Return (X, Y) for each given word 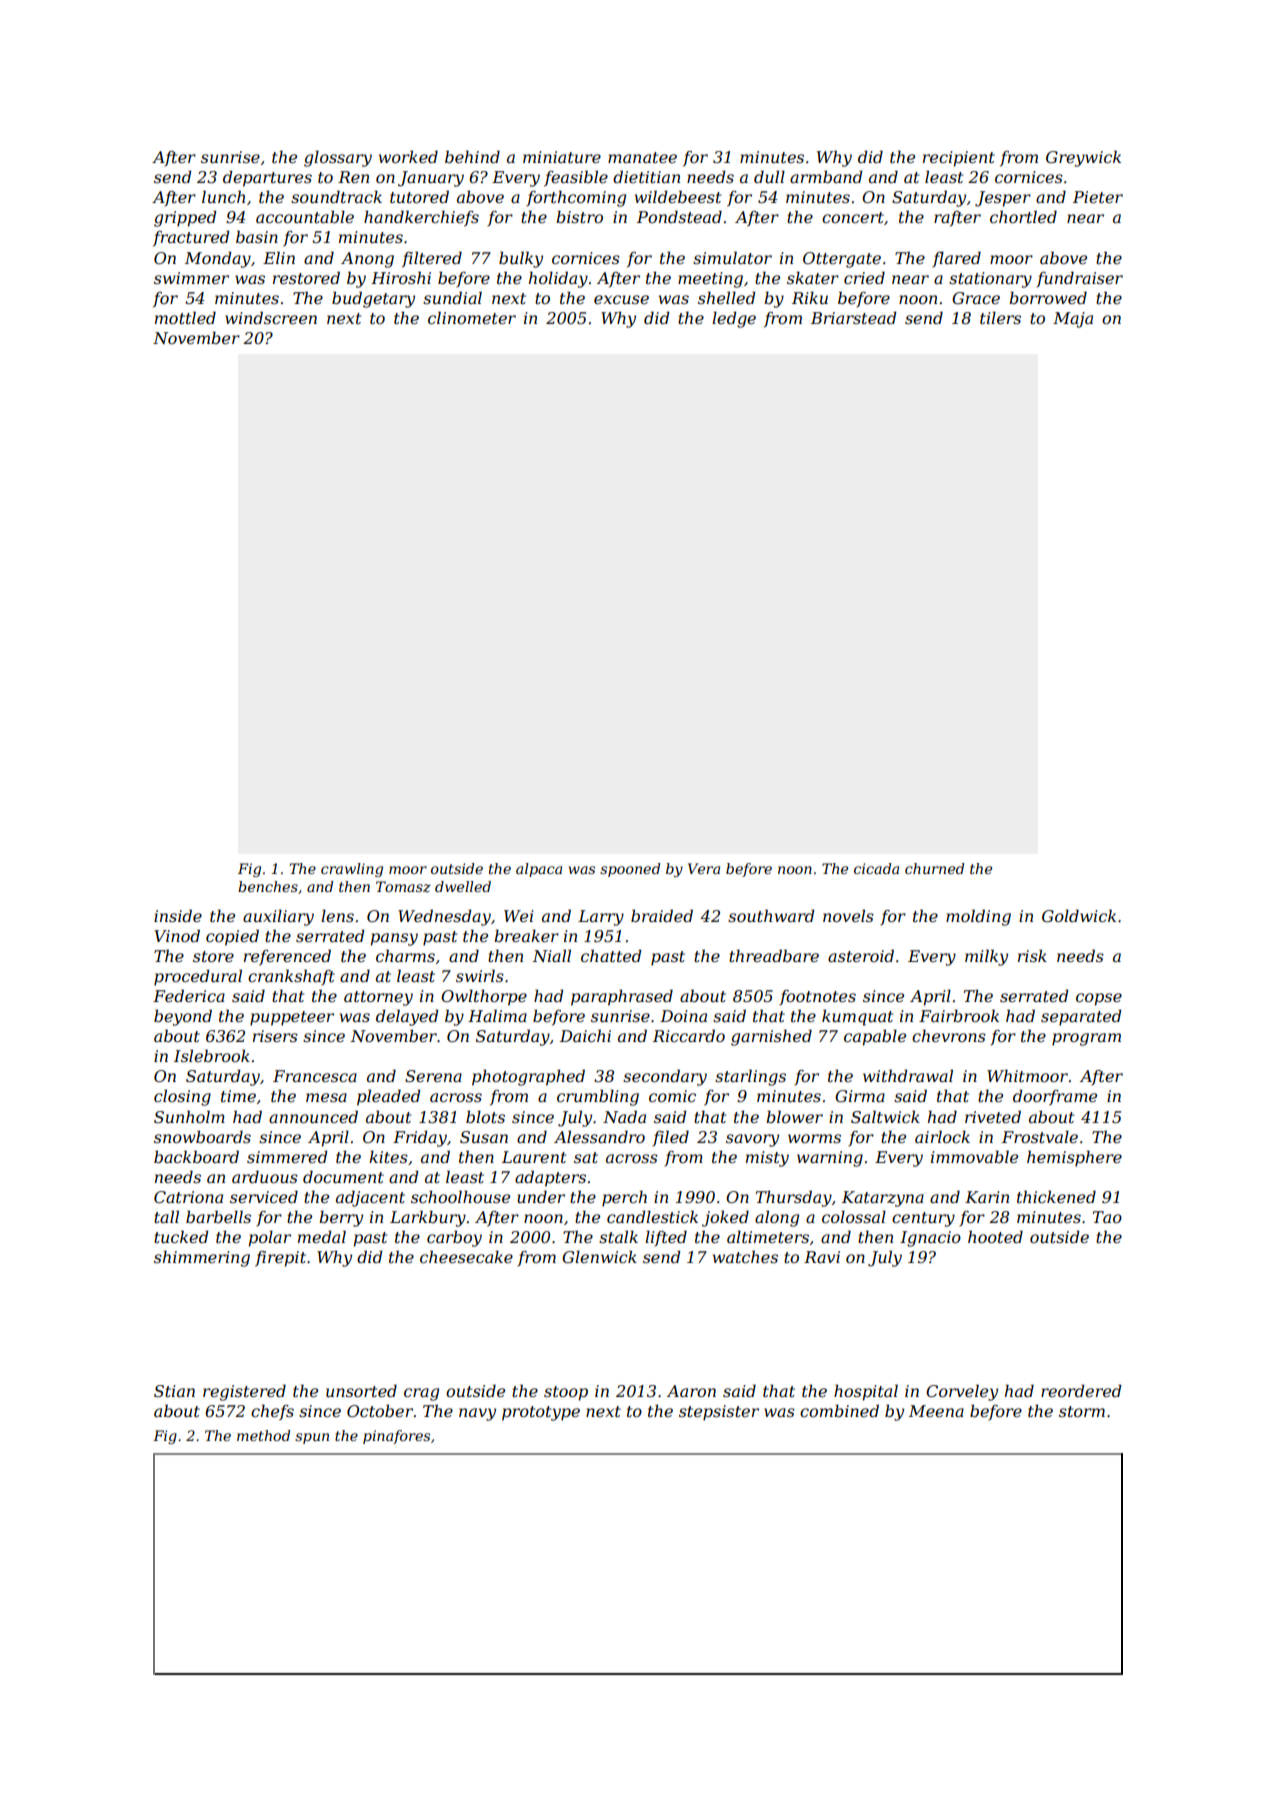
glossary (338, 159)
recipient (959, 159)
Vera (704, 868)
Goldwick (1079, 915)
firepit (280, 1259)
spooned (630, 870)
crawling (352, 870)
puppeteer (292, 1018)
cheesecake (466, 1256)
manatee (642, 157)
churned (934, 868)
